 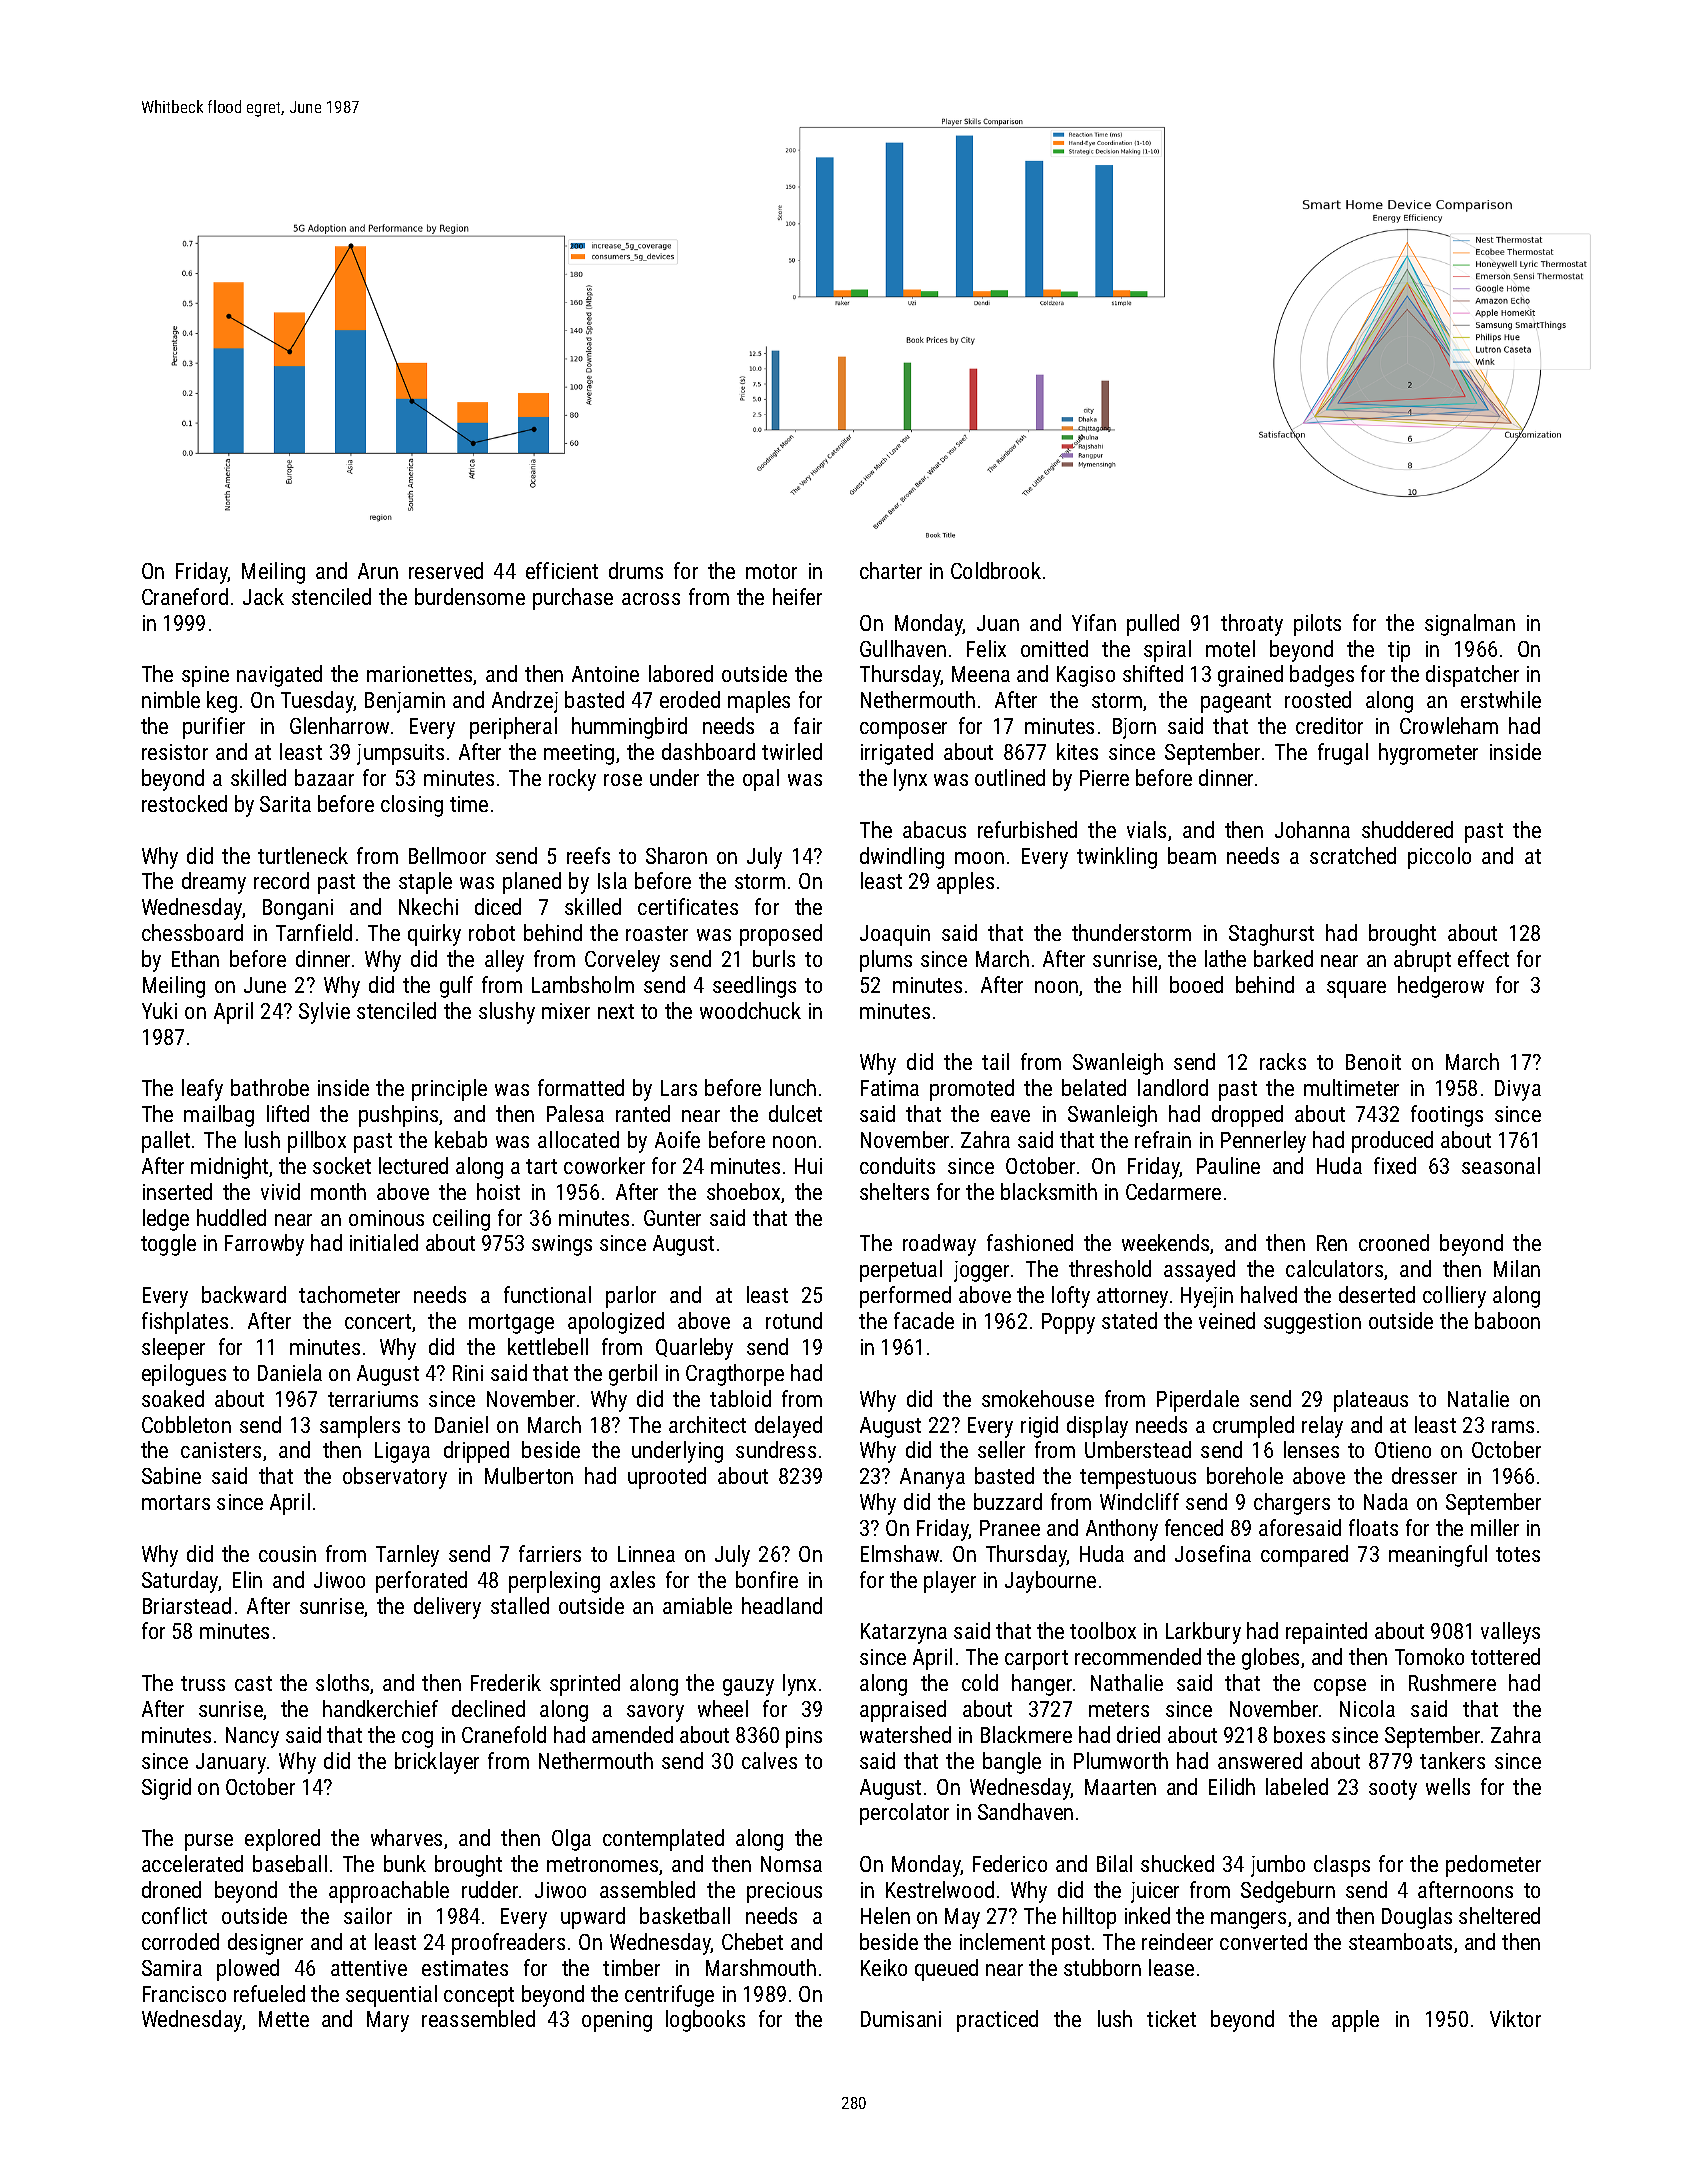 I want to click on Felix, so click(x=986, y=648).
